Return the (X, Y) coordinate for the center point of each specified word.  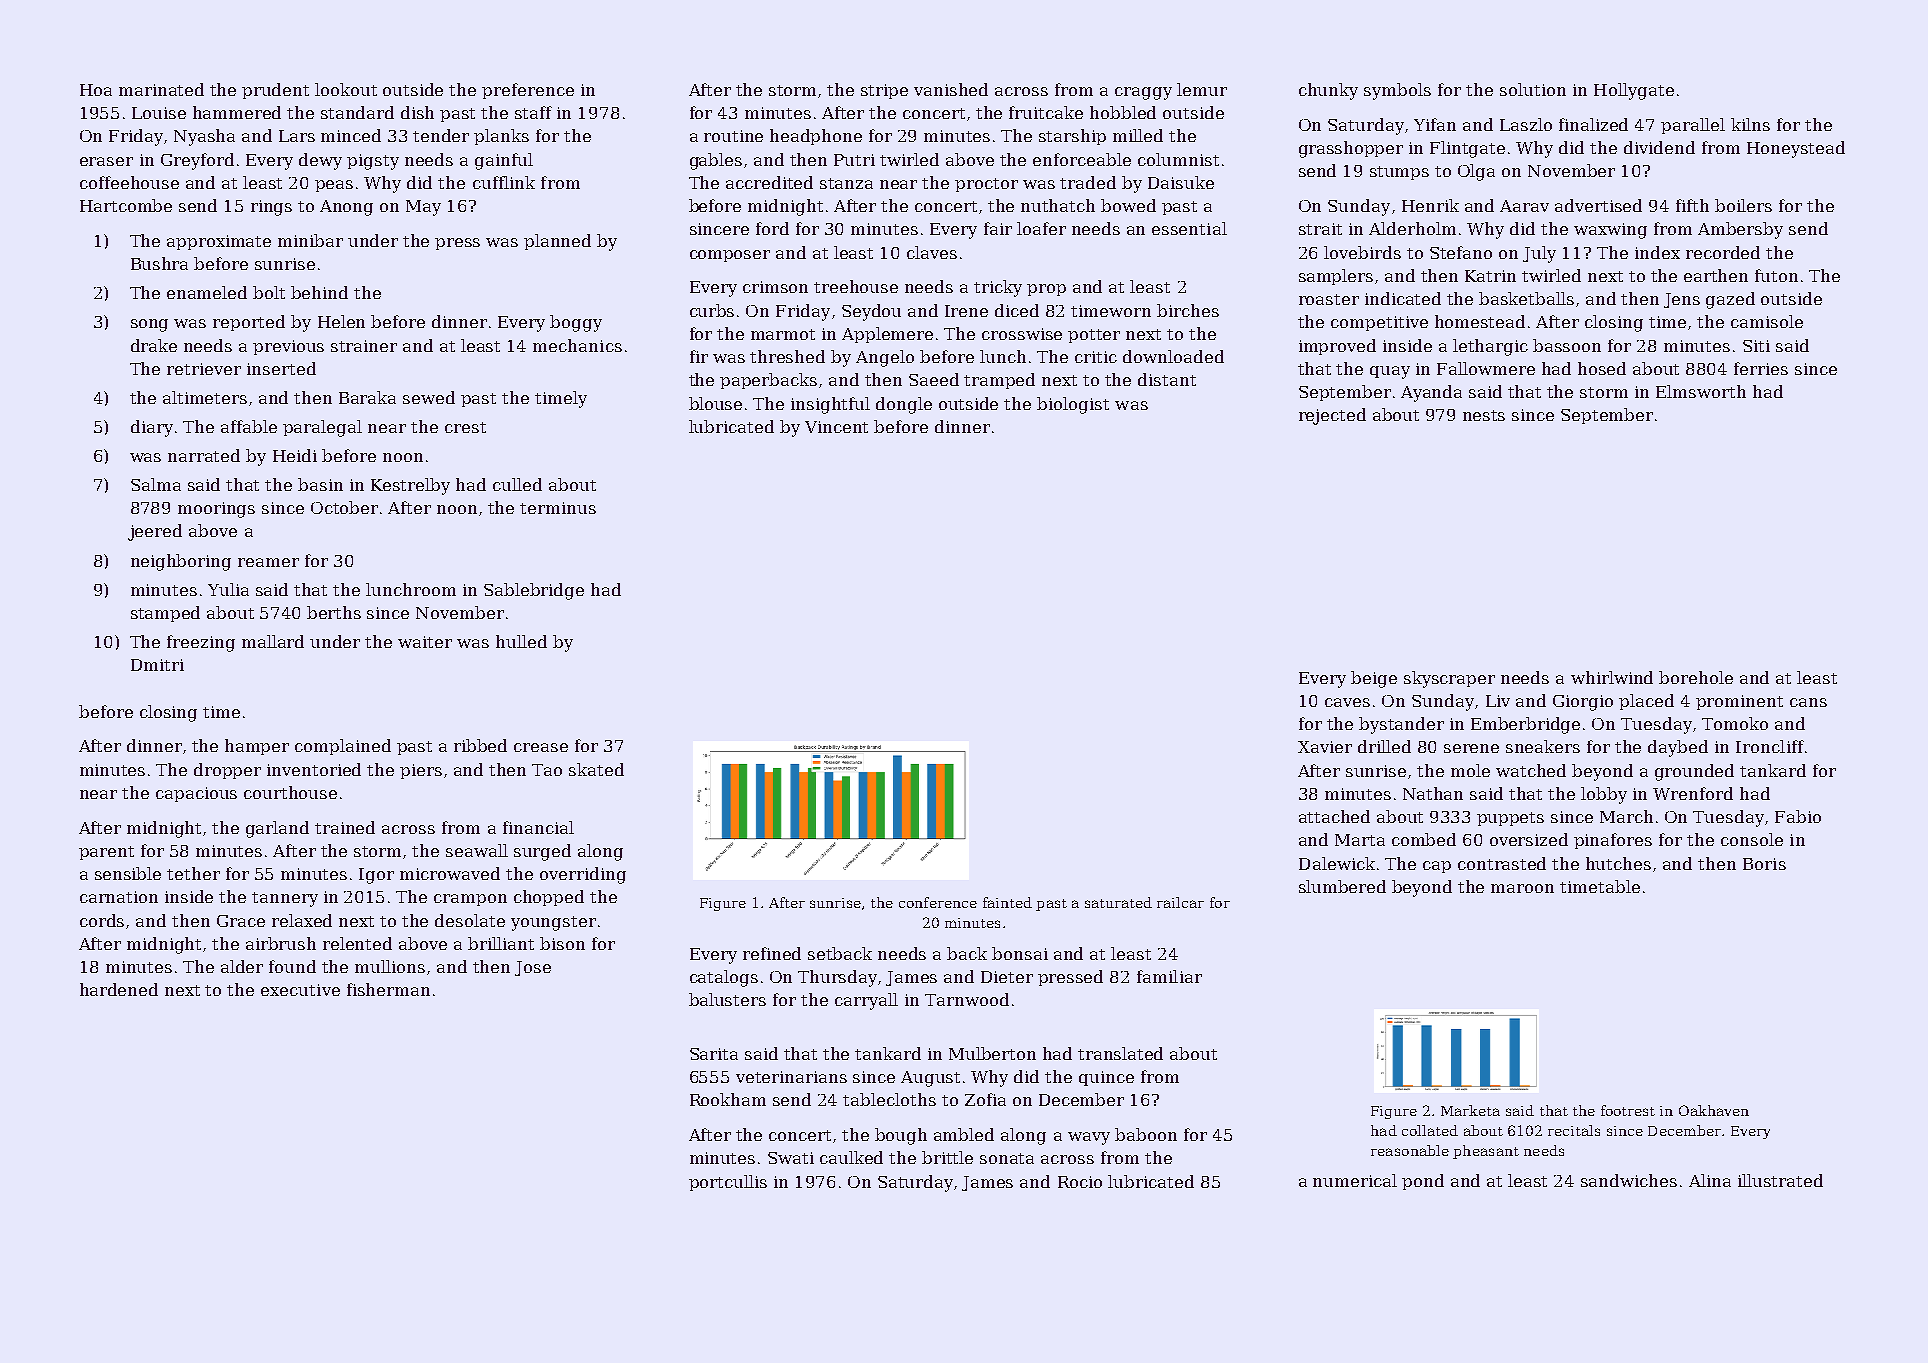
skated (596, 769)
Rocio (1080, 1182)
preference (528, 91)
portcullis (728, 1183)
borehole (1696, 677)
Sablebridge (534, 591)
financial (538, 827)
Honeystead (1796, 149)
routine (733, 136)
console (1752, 839)
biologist (1073, 405)
